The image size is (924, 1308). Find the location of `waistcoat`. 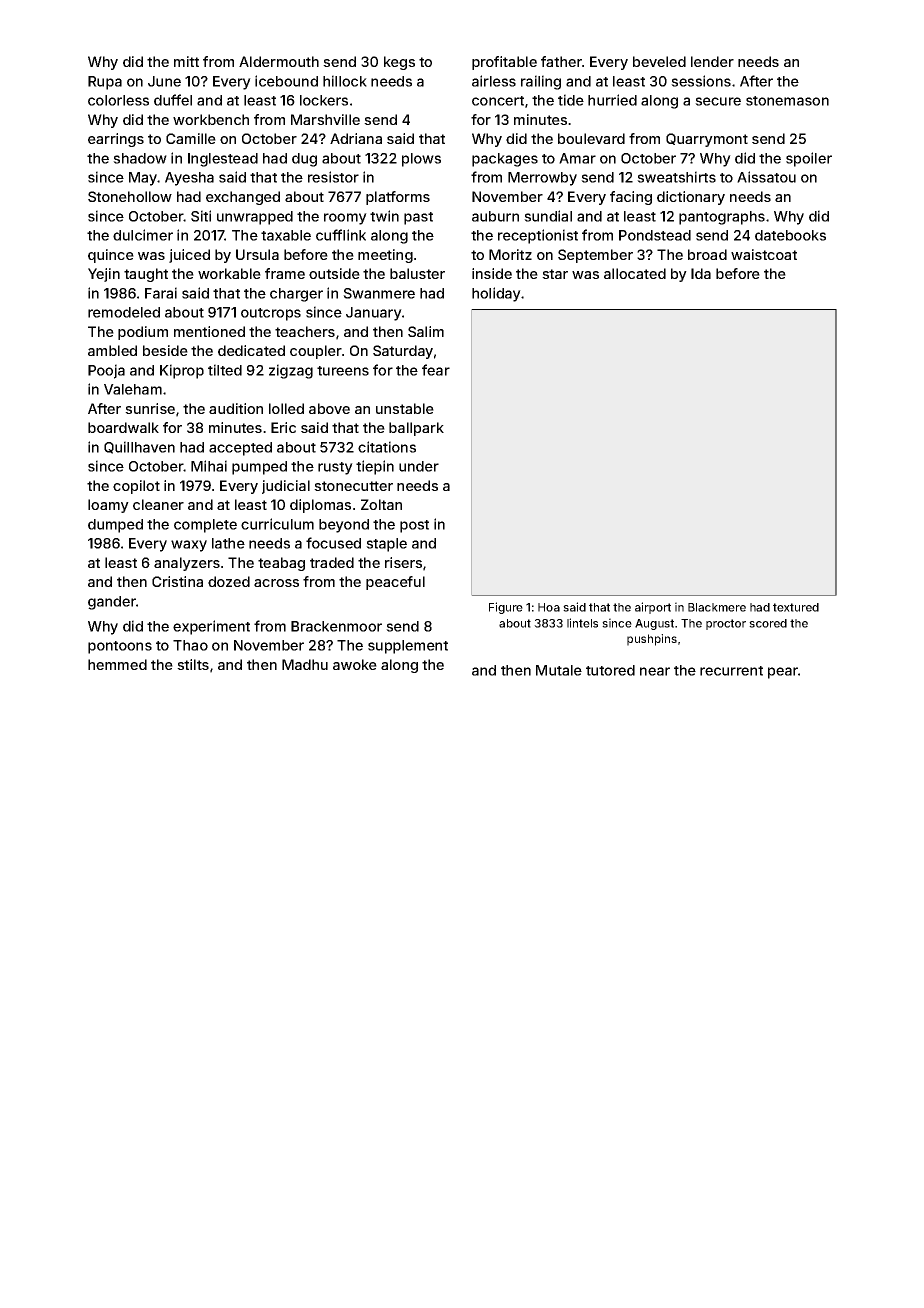

waistcoat is located at coordinates (764, 254).
